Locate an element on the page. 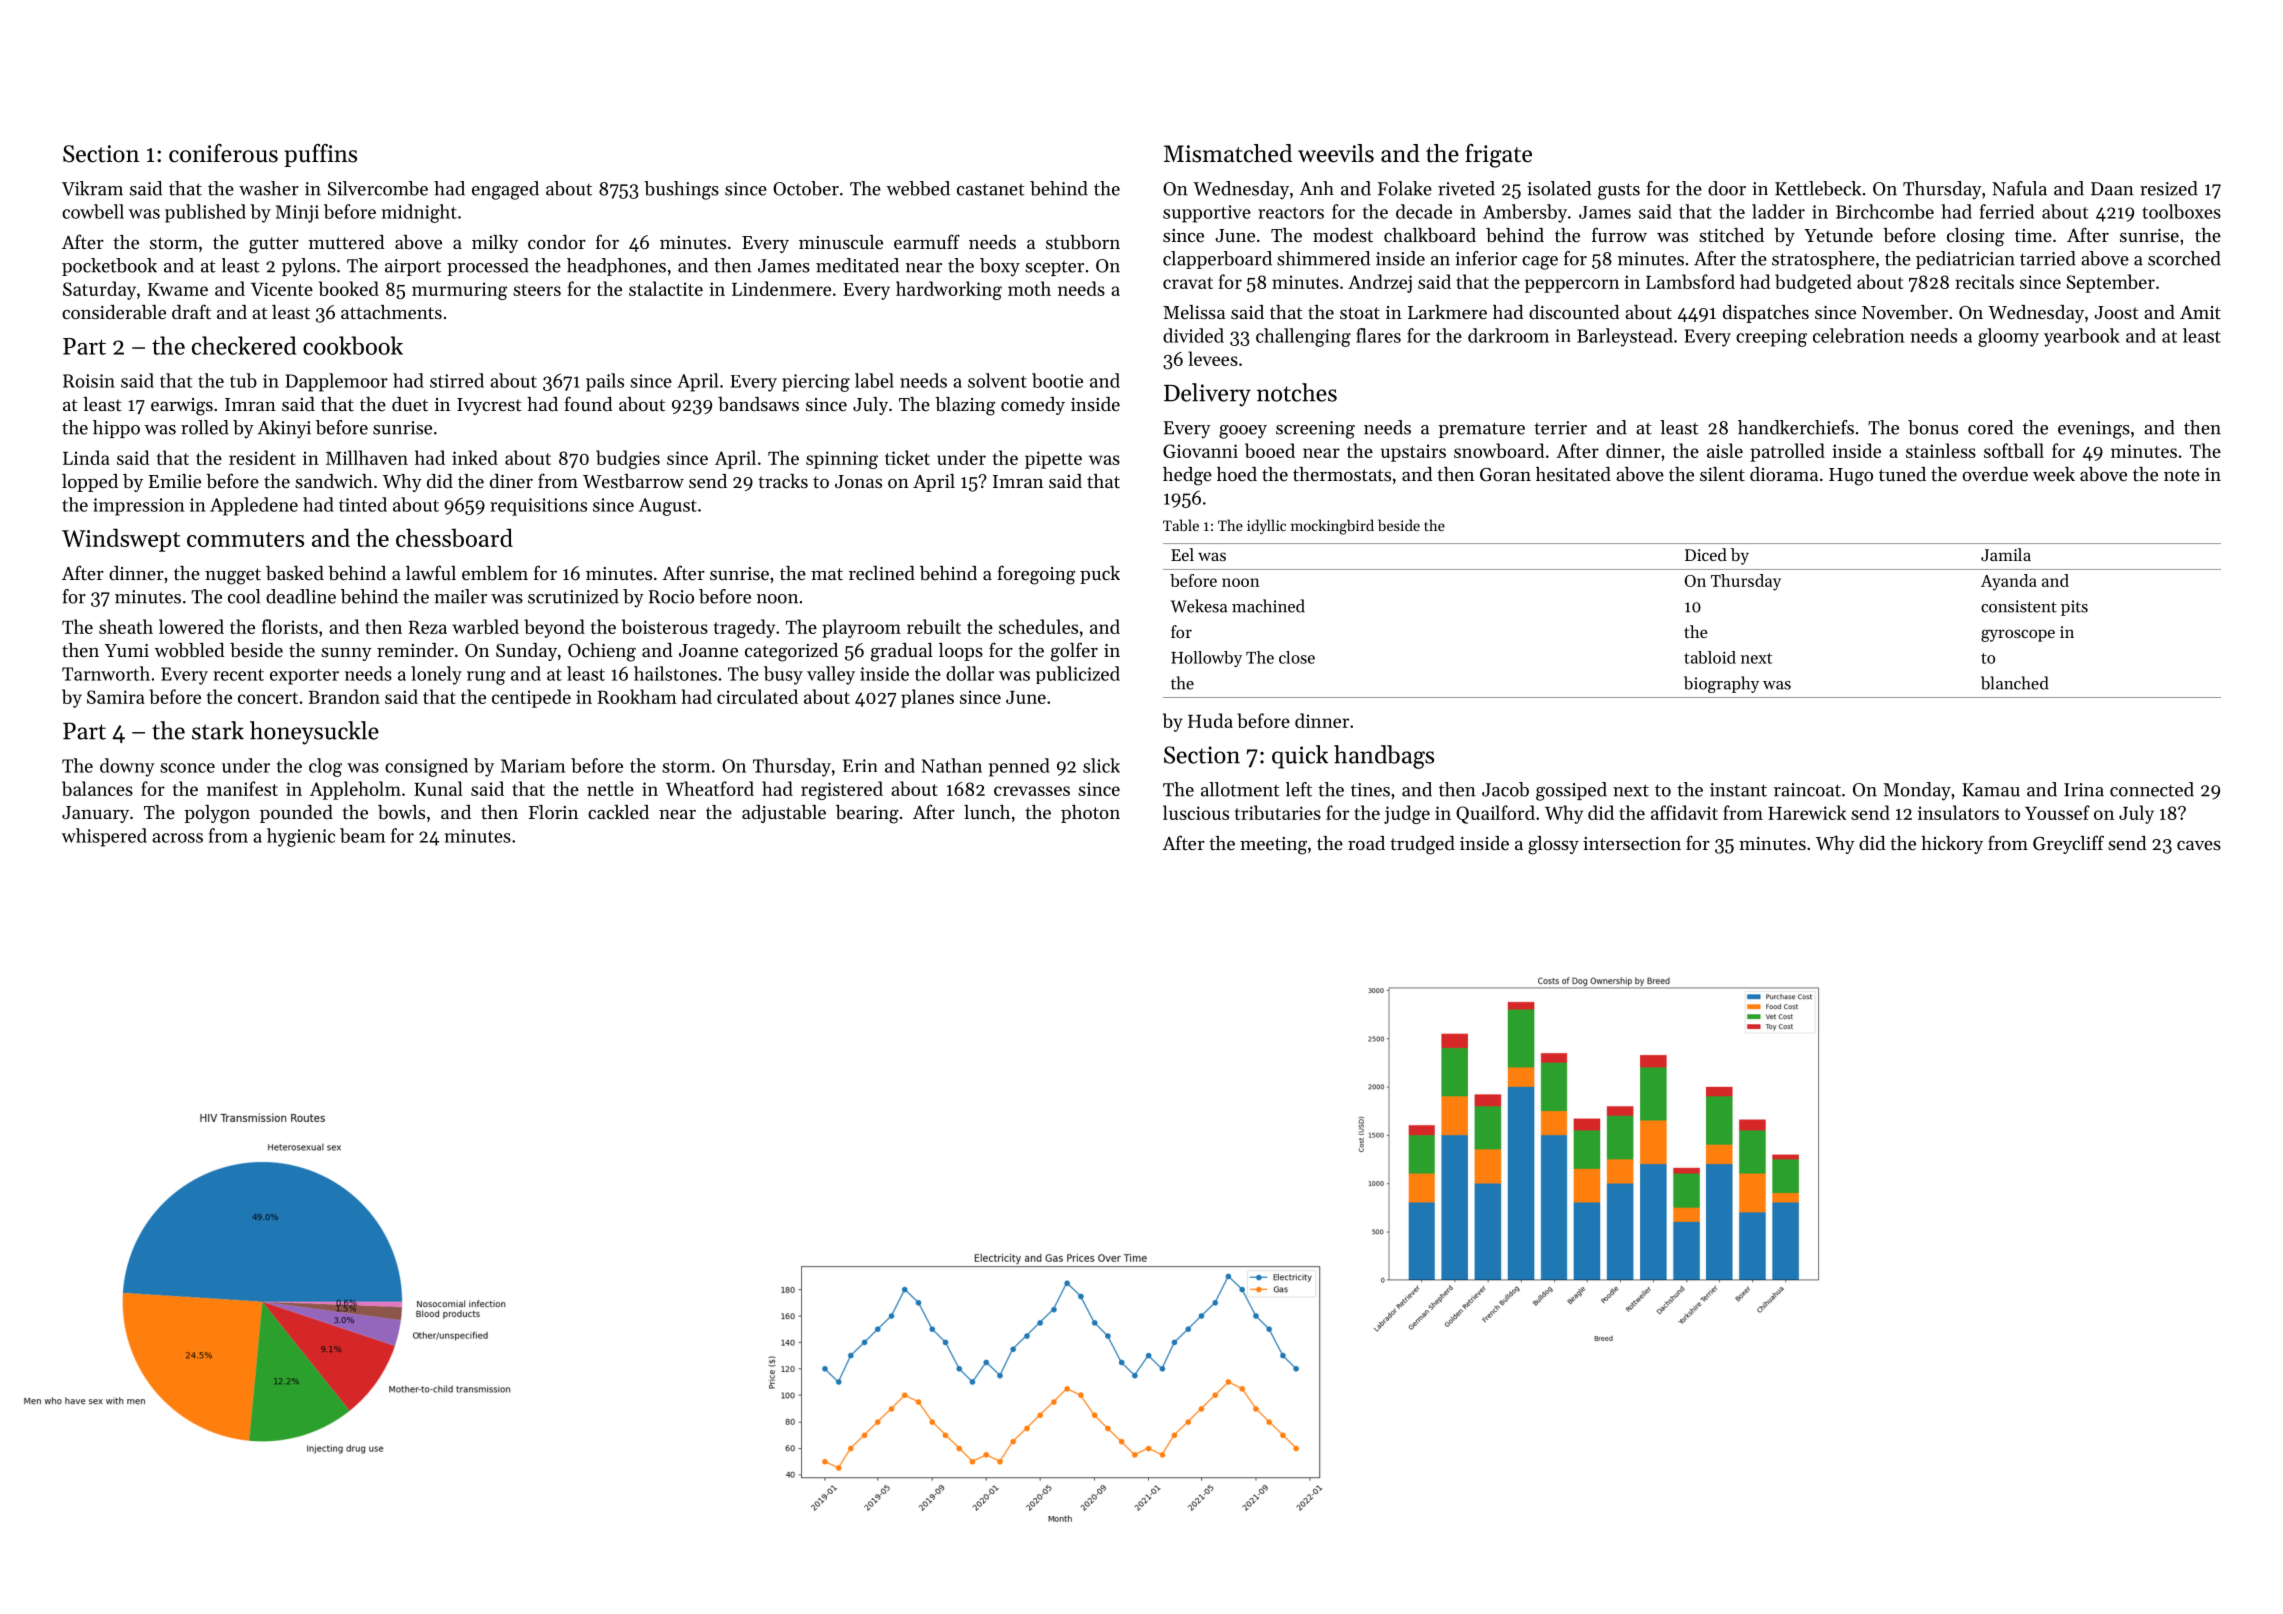  Mismatched is located at coordinates (1228, 153).
